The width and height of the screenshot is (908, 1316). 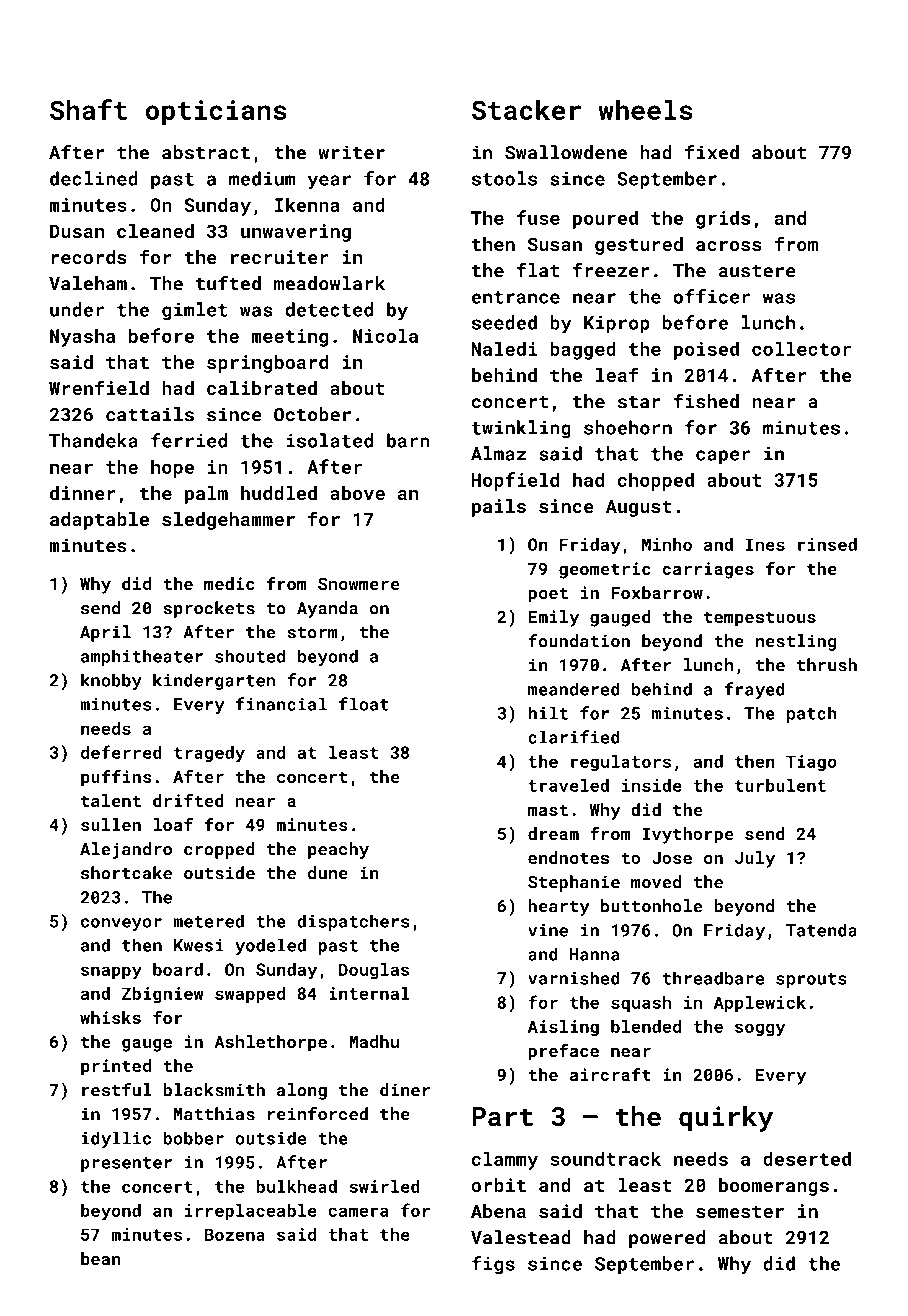 What do you see at coordinates (505, 1160) in the screenshot?
I see `clammy` at bounding box center [505, 1160].
